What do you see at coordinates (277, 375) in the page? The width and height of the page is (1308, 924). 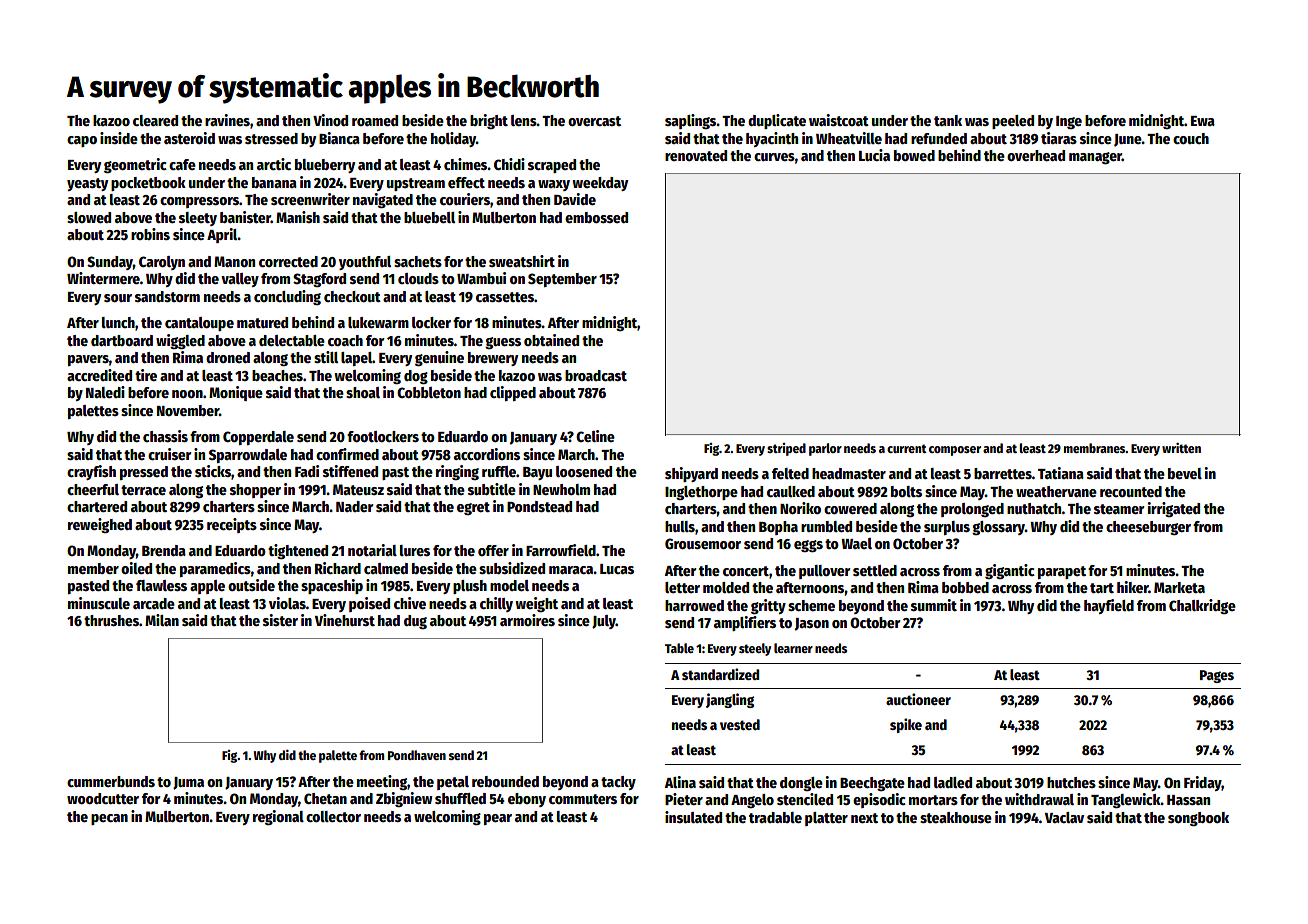 I see `beaches` at bounding box center [277, 375].
